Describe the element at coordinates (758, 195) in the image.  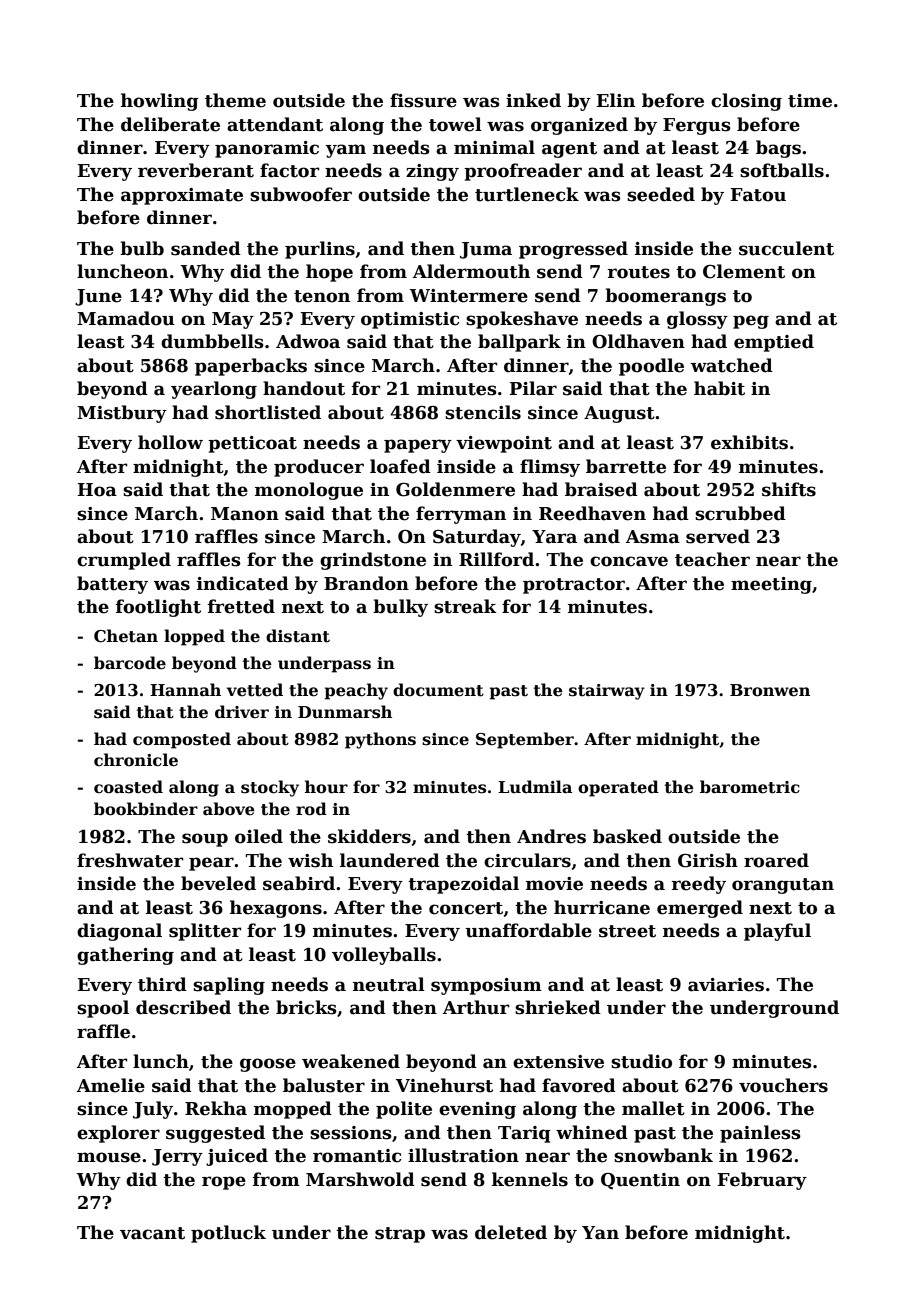
I see `Fatou` at that location.
